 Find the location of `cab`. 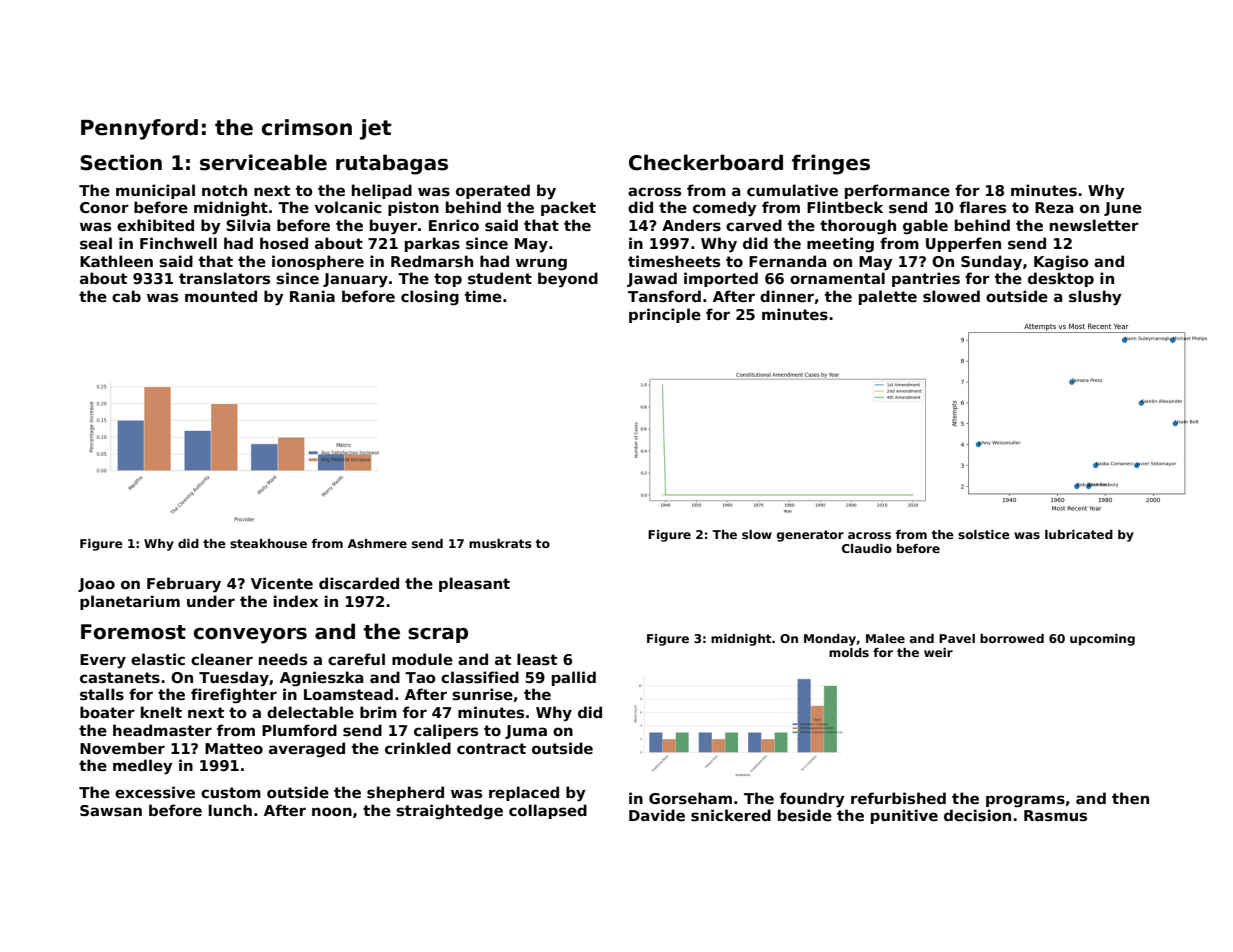

cab is located at coordinates (126, 296).
